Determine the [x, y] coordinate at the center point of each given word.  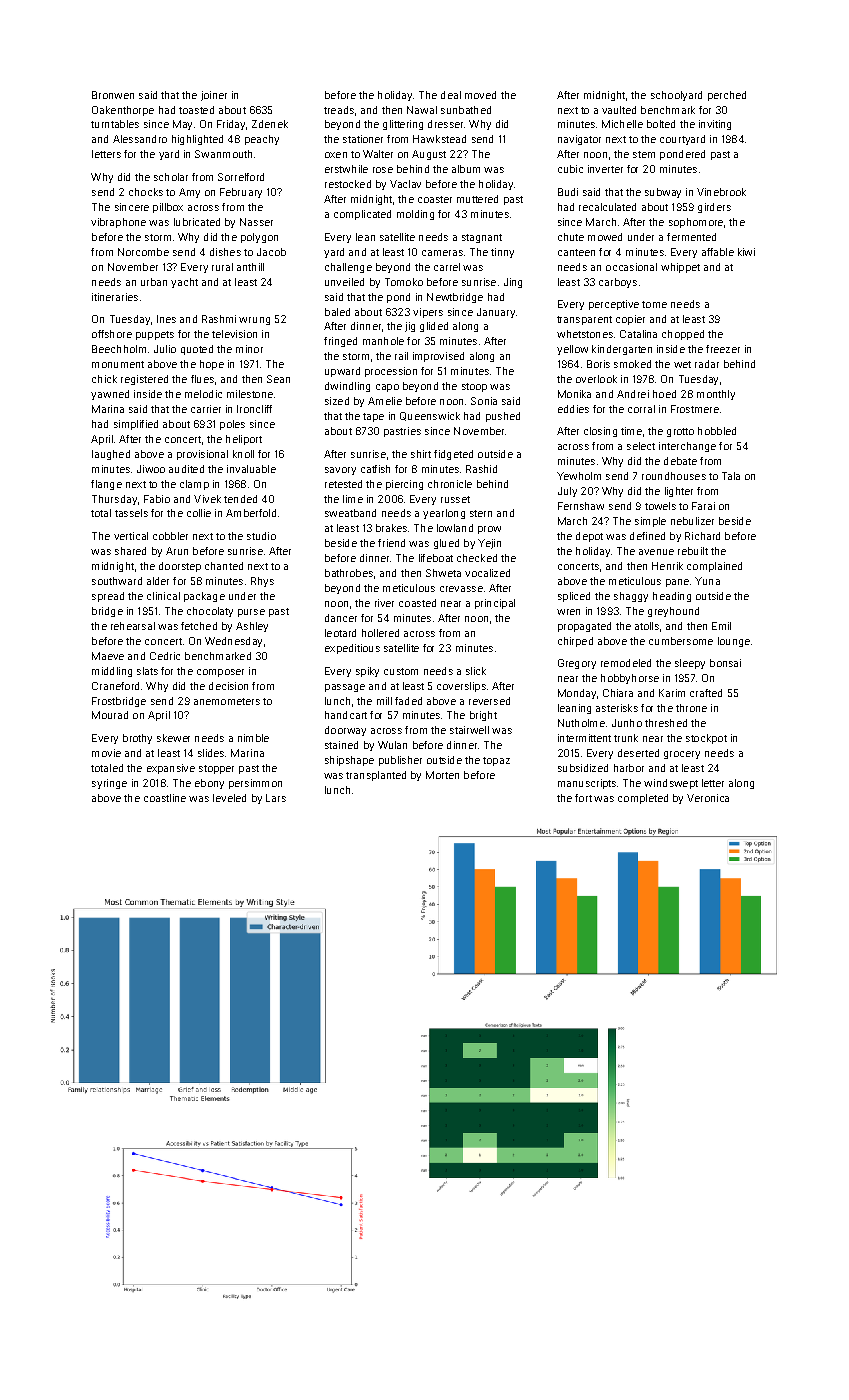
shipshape [349, 761]
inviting [715, 125]
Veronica [708, 798]
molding [415, 215]
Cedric [165, 656]
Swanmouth [223, 154]
